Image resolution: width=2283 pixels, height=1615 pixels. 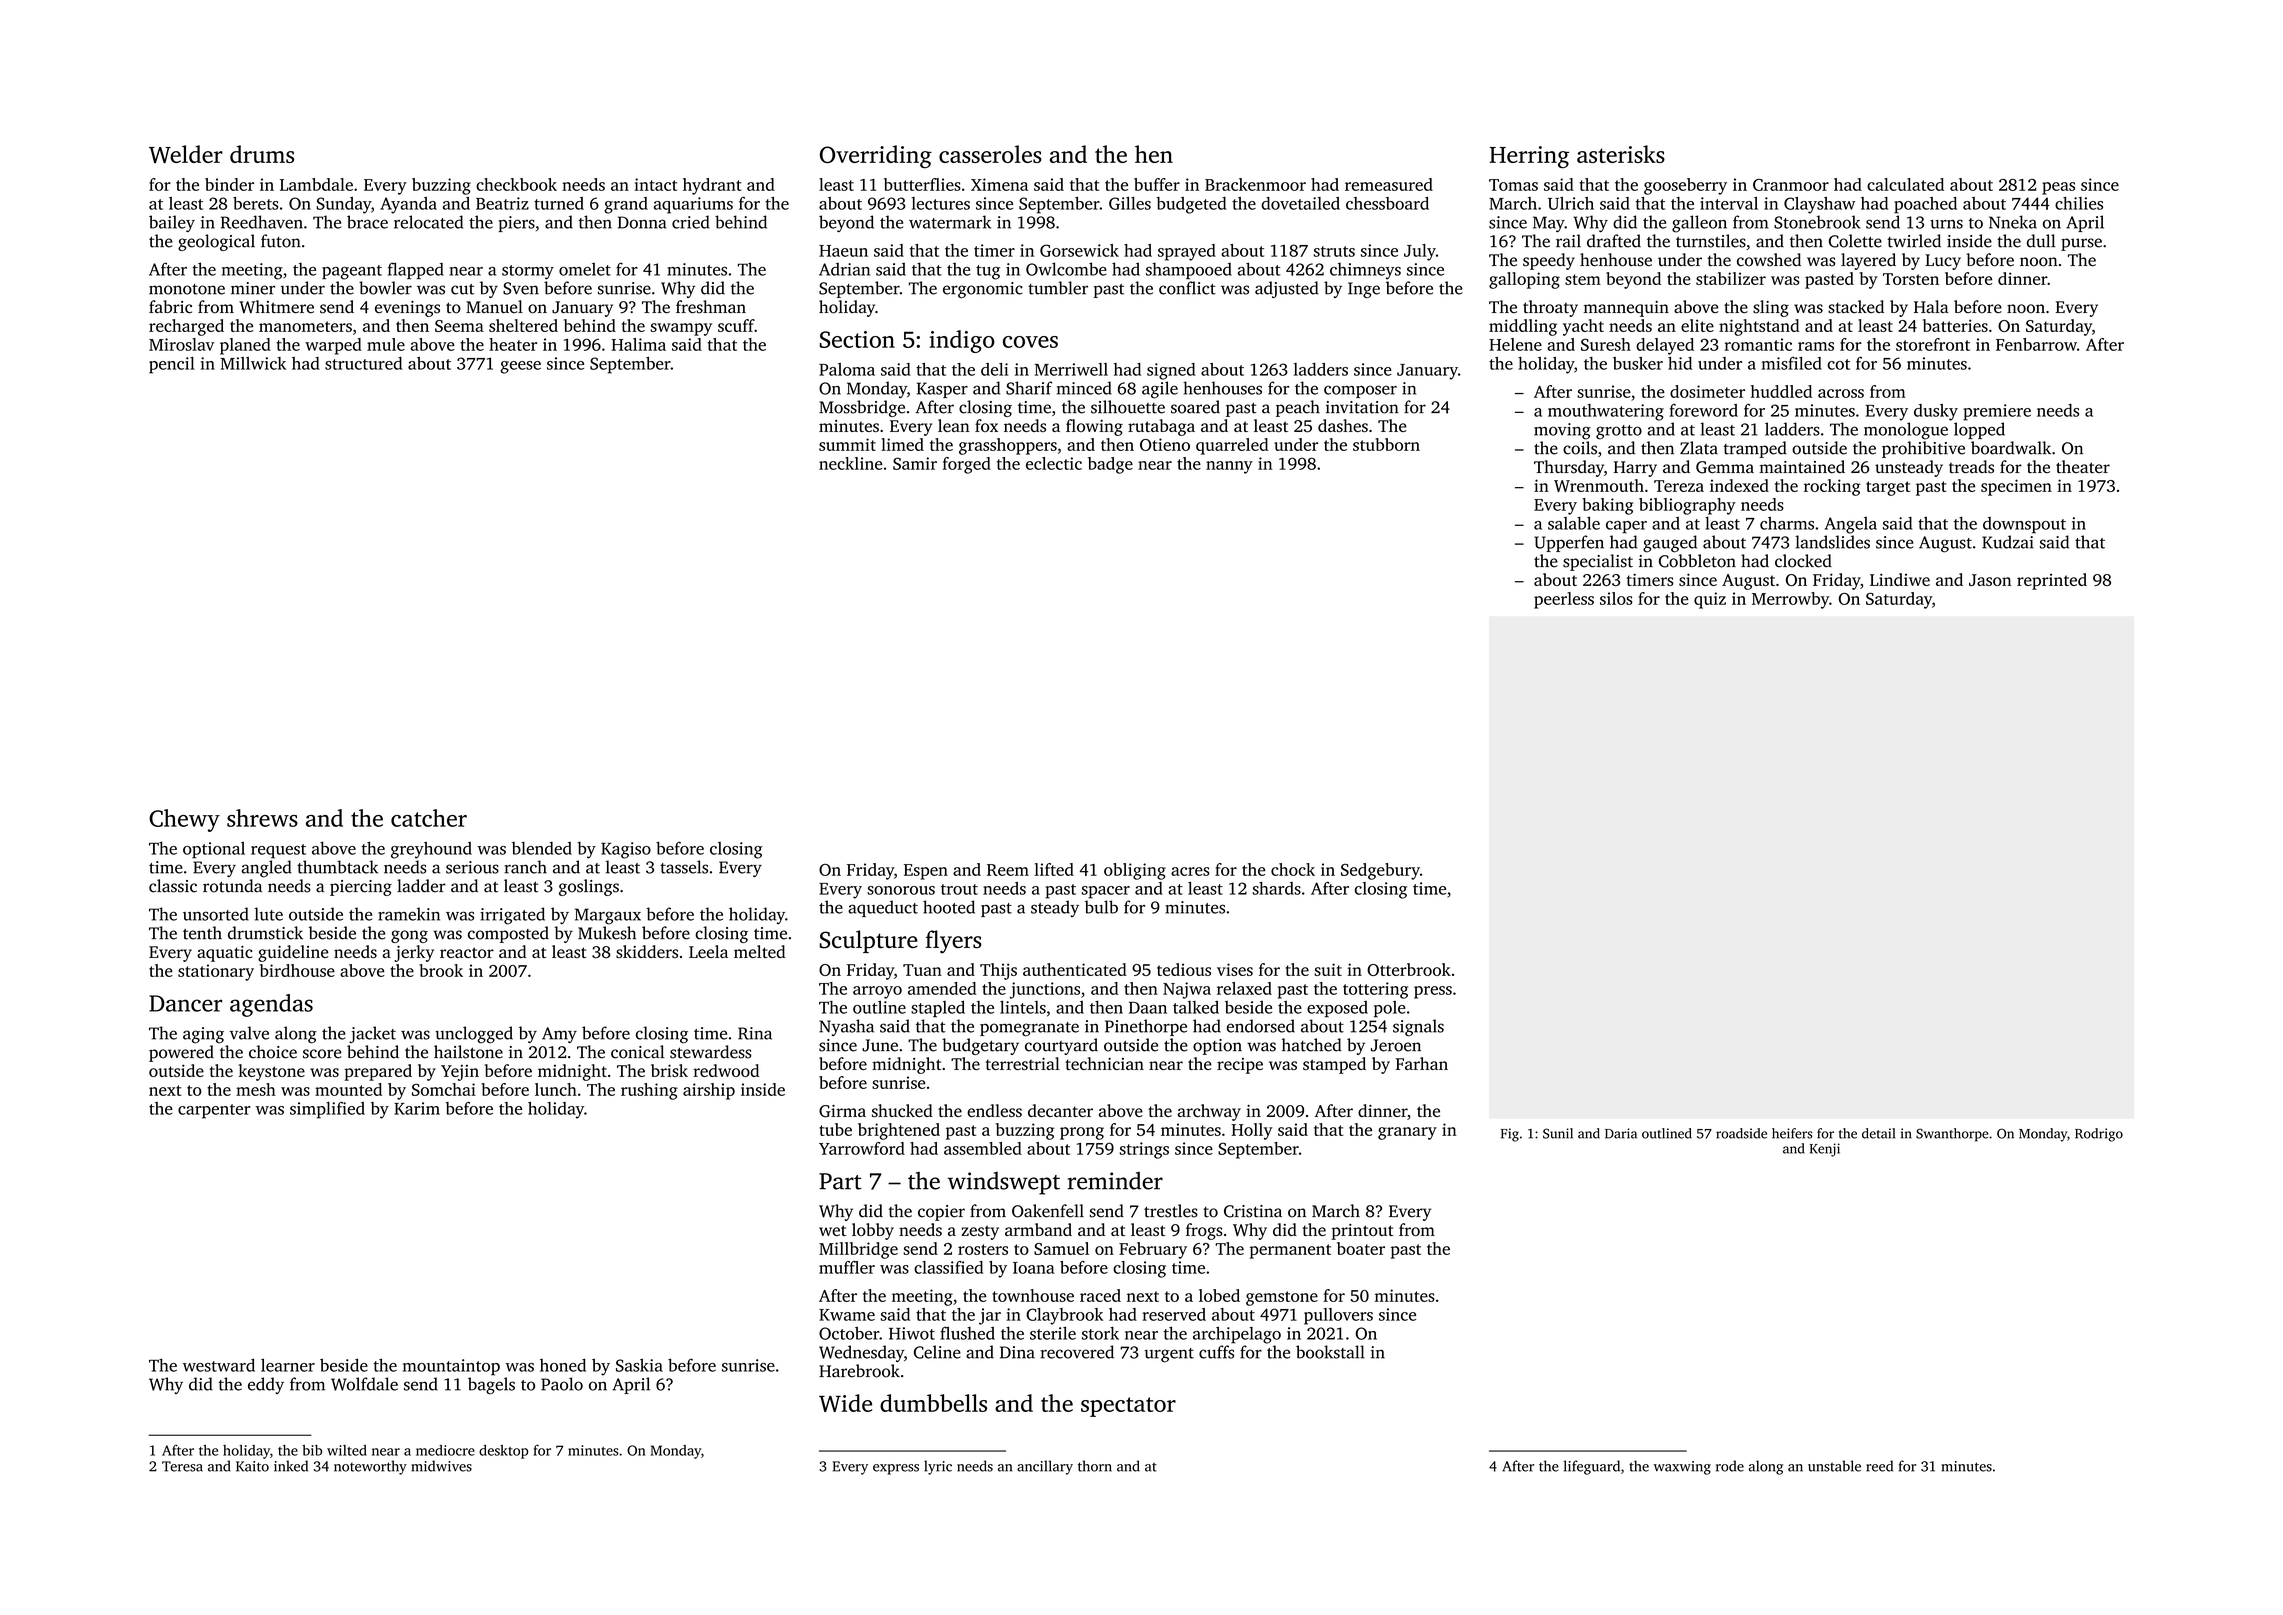 I want to click on heifers, so click(x=1792, y=1133).
